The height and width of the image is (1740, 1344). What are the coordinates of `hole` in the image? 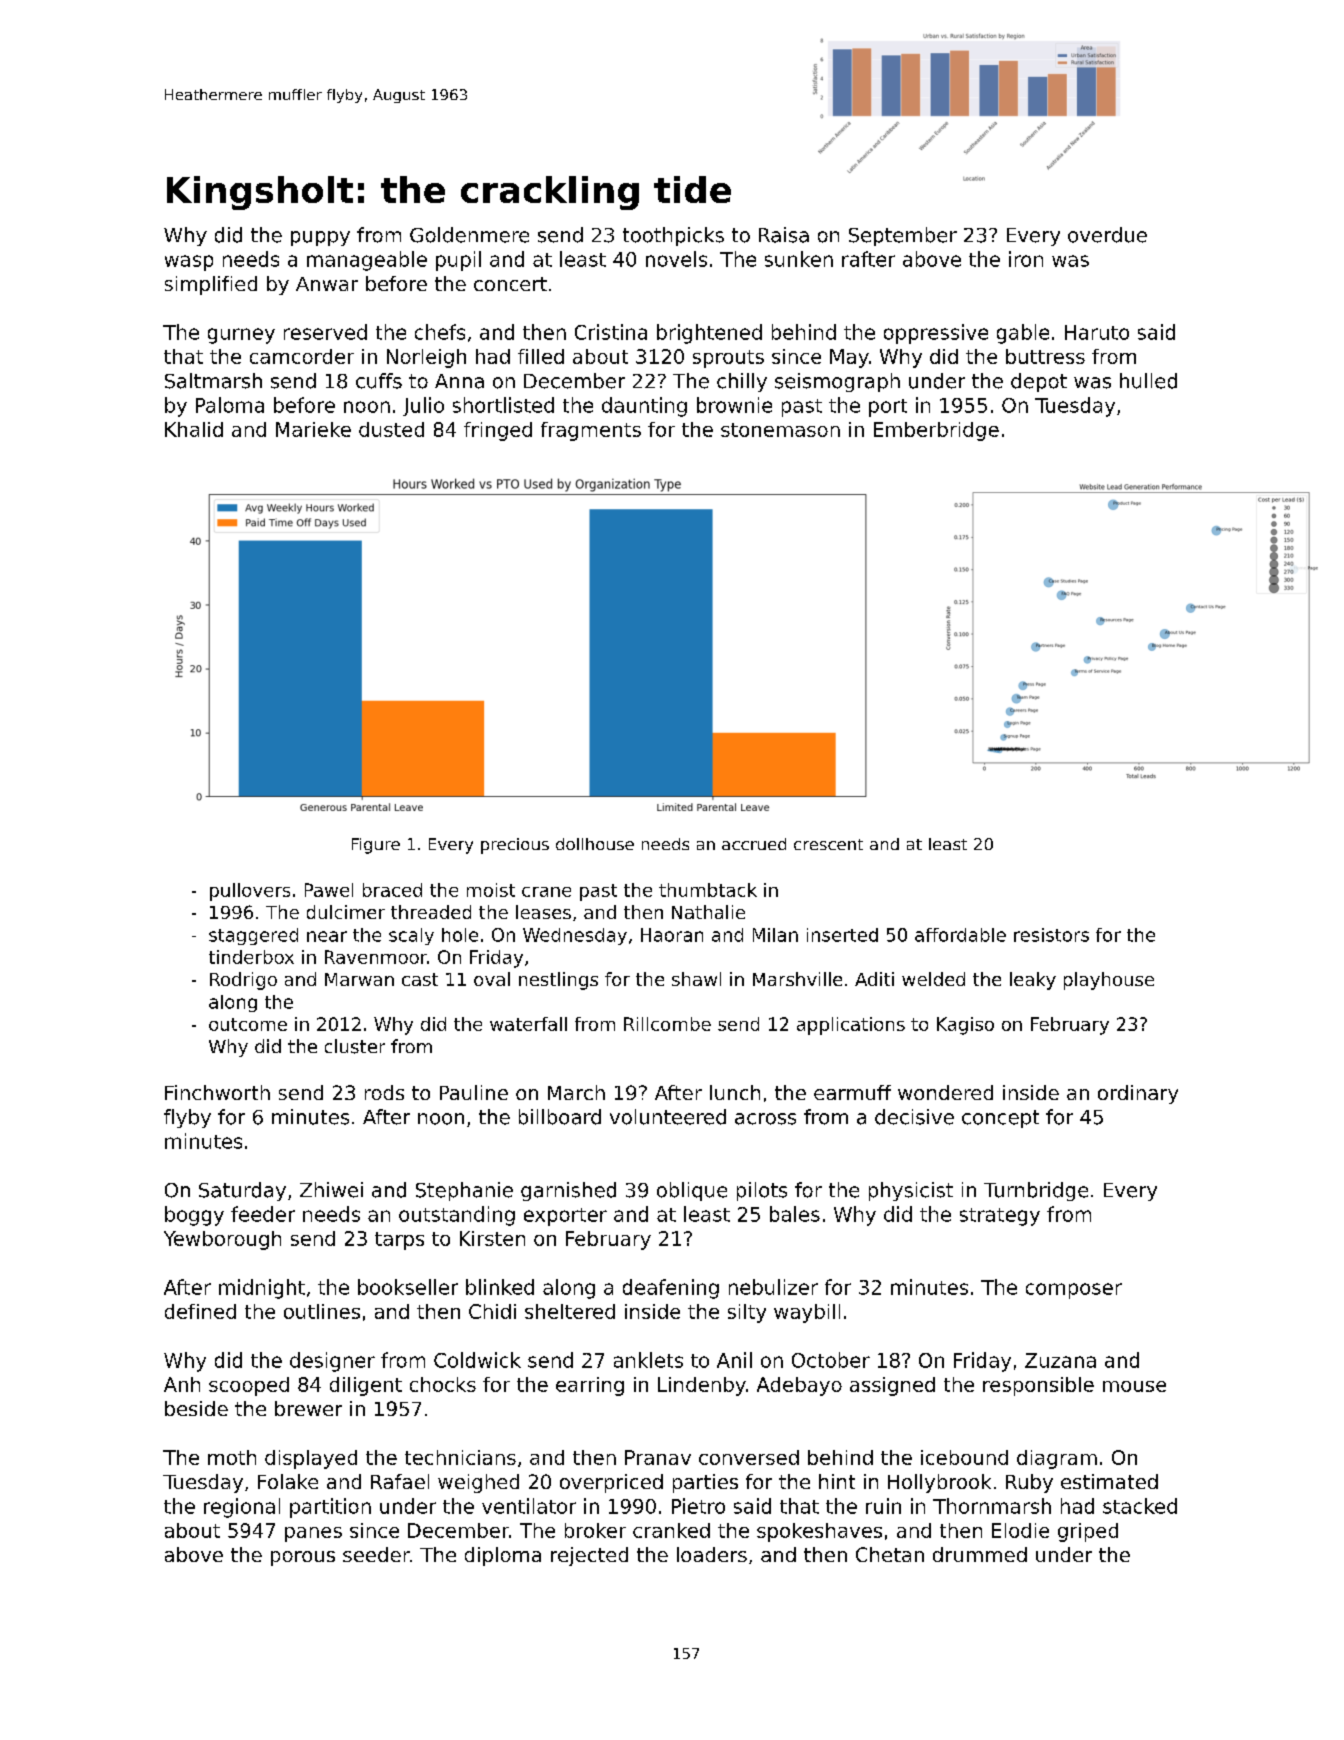 It's located at (460, 935).
